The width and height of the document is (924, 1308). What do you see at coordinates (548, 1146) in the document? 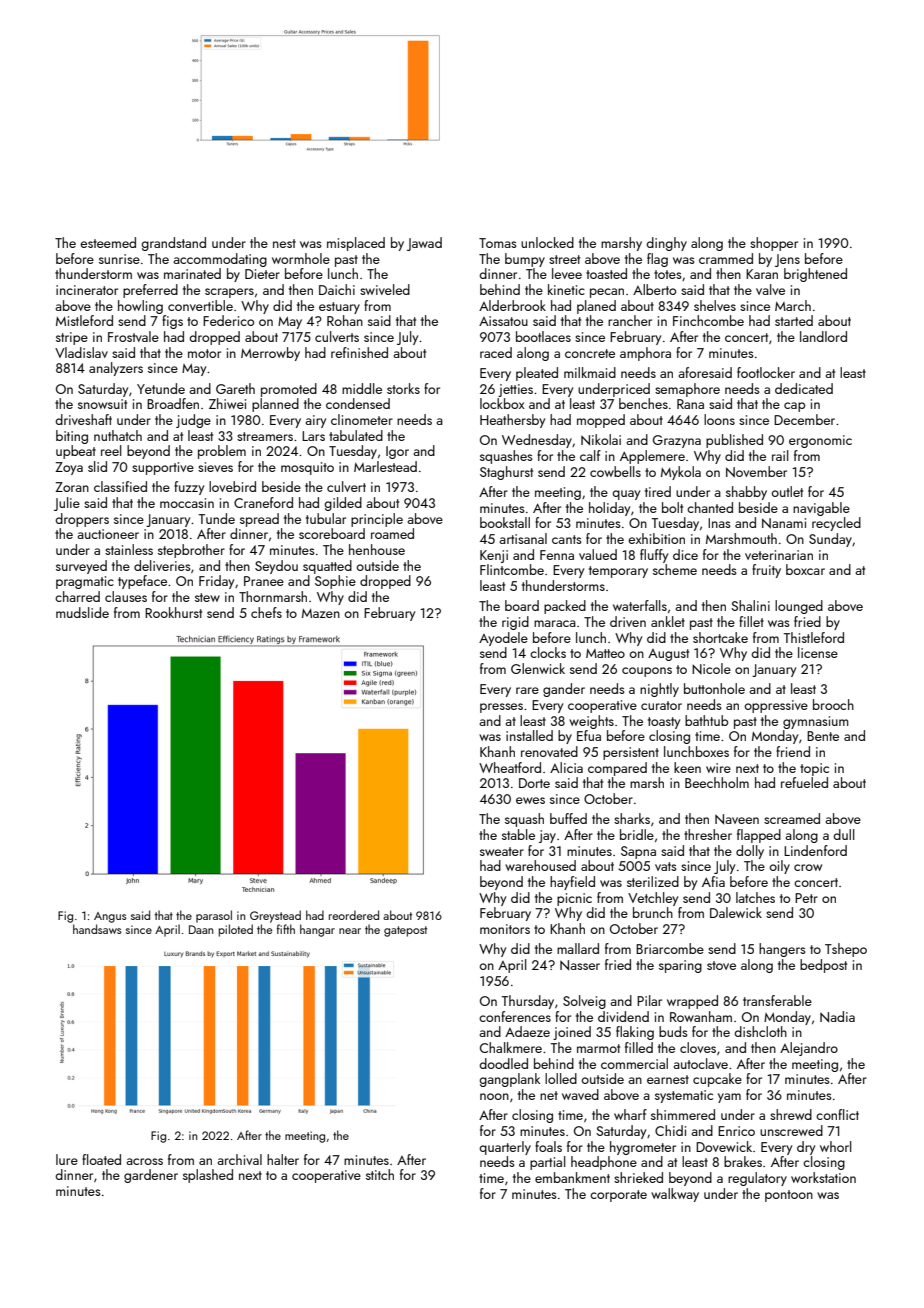
I see `foals` at bounding box center [548, 1146].
